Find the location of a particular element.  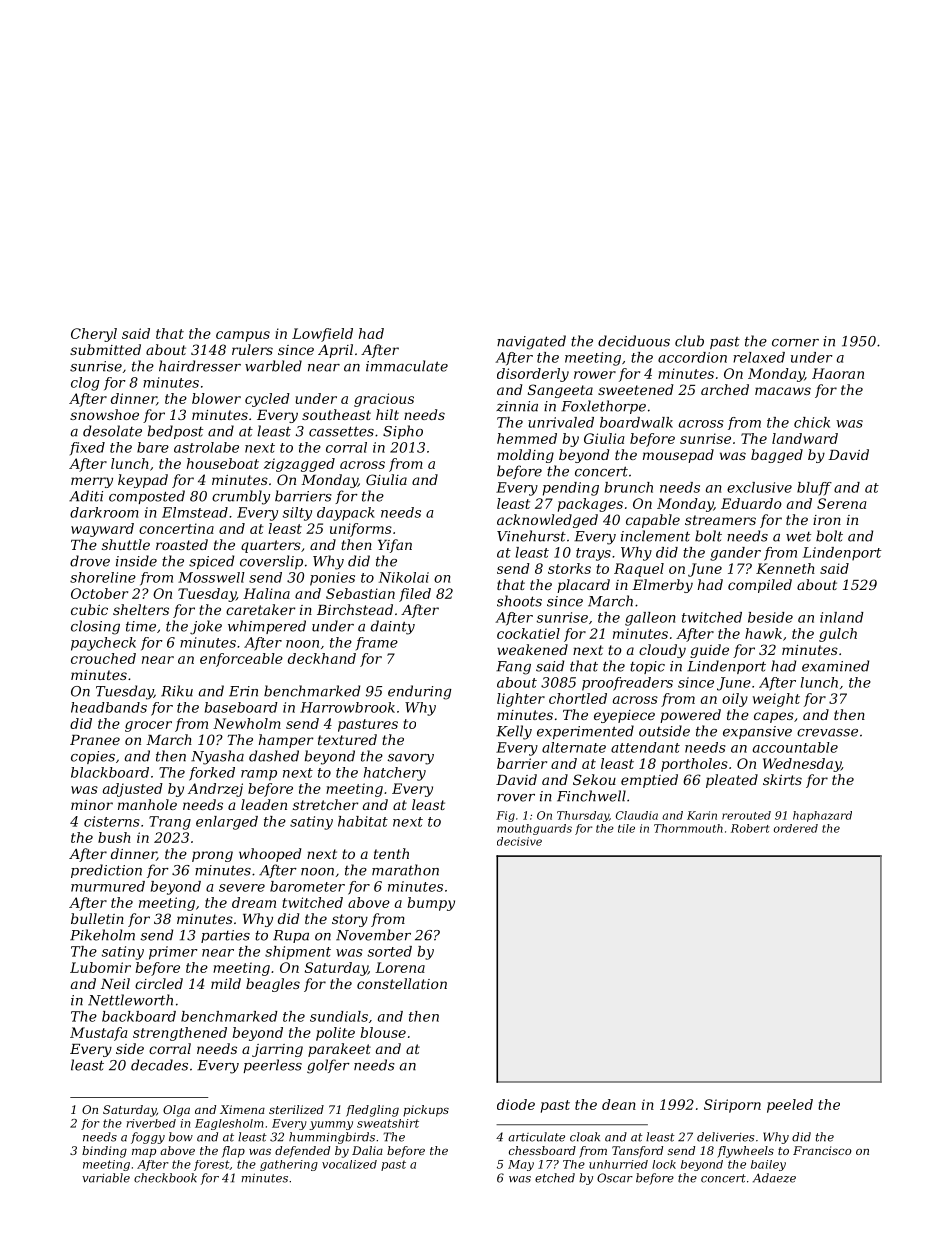

skirts is located at coordinates (782, 779).
